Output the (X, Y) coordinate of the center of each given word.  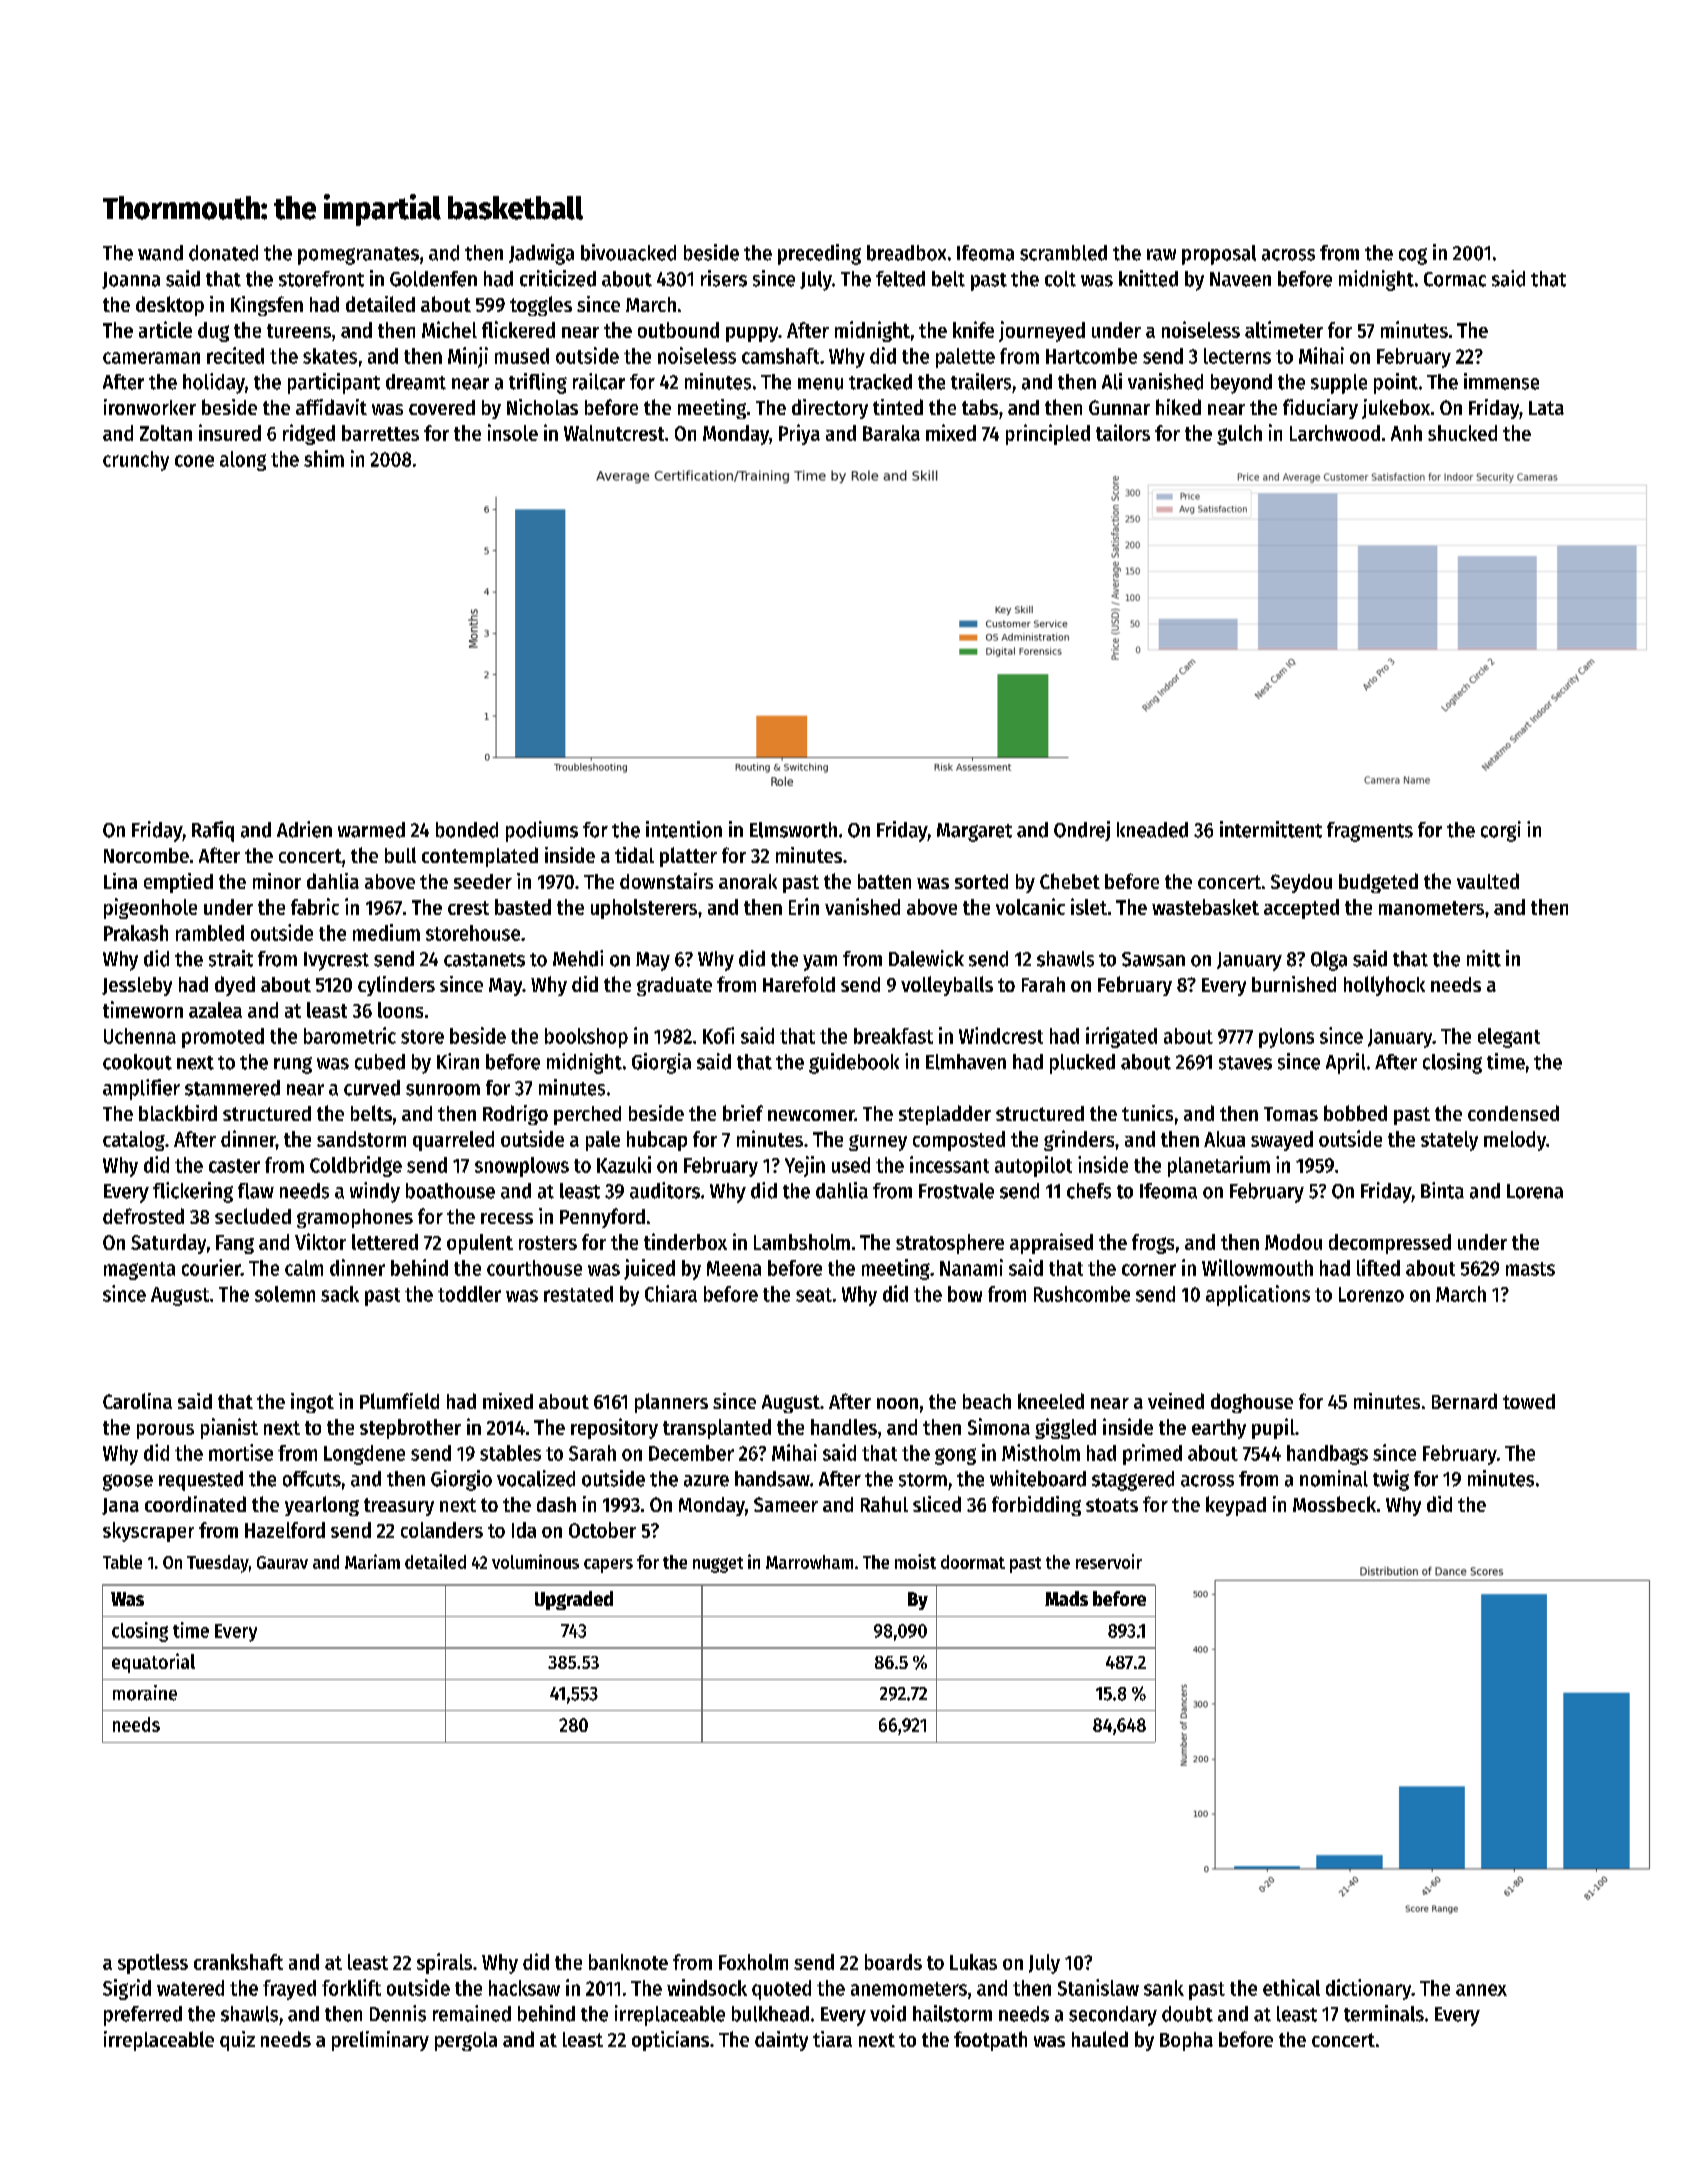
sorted (981, 881)
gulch (1239, 435)
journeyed (1042, 331)
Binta (1442, 1190)
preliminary (380, 2041)
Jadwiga (541, 254)
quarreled (453, 1141)
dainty (781, 2041)
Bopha (1186, 2041)
